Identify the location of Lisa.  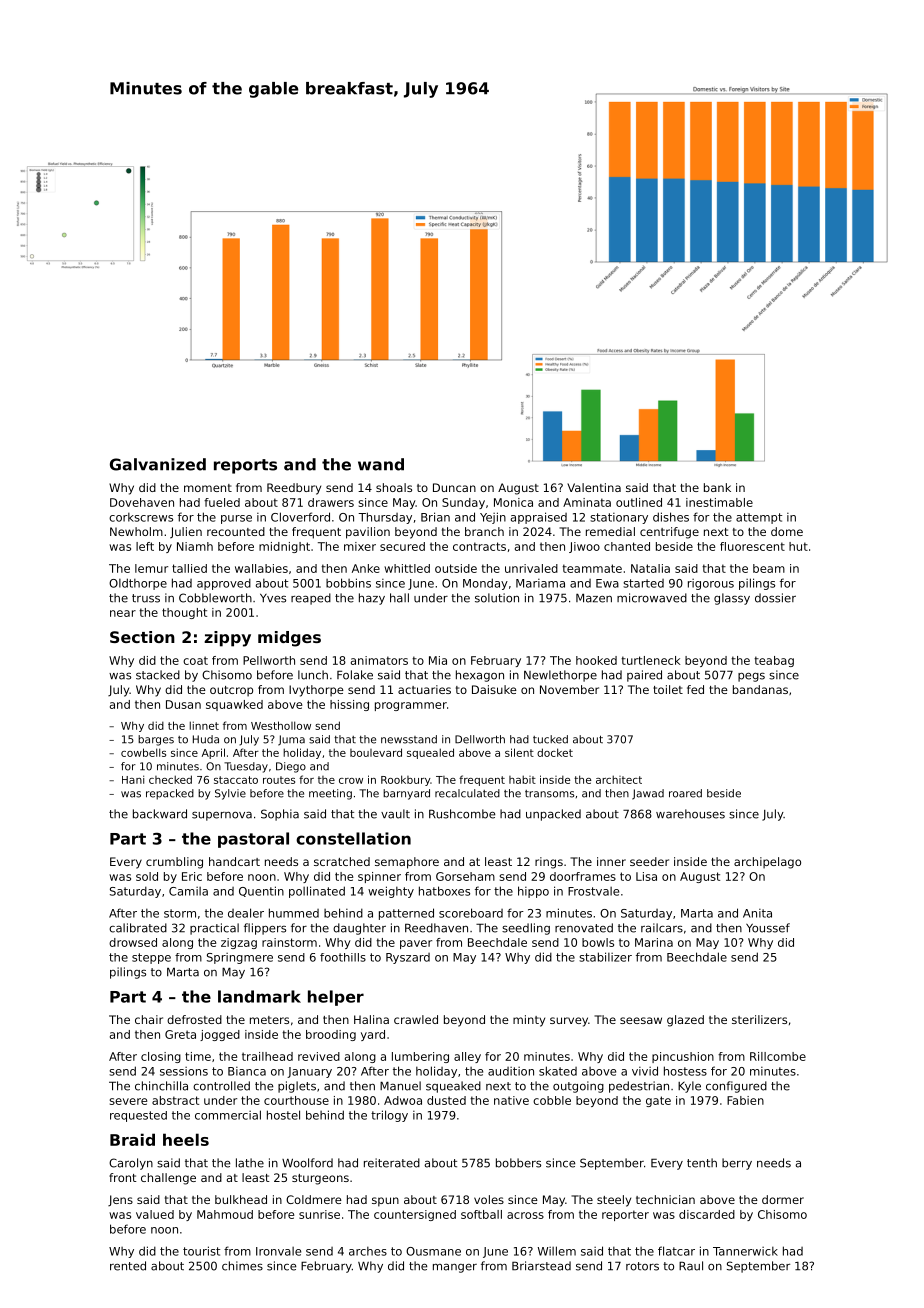
(646, 876).
